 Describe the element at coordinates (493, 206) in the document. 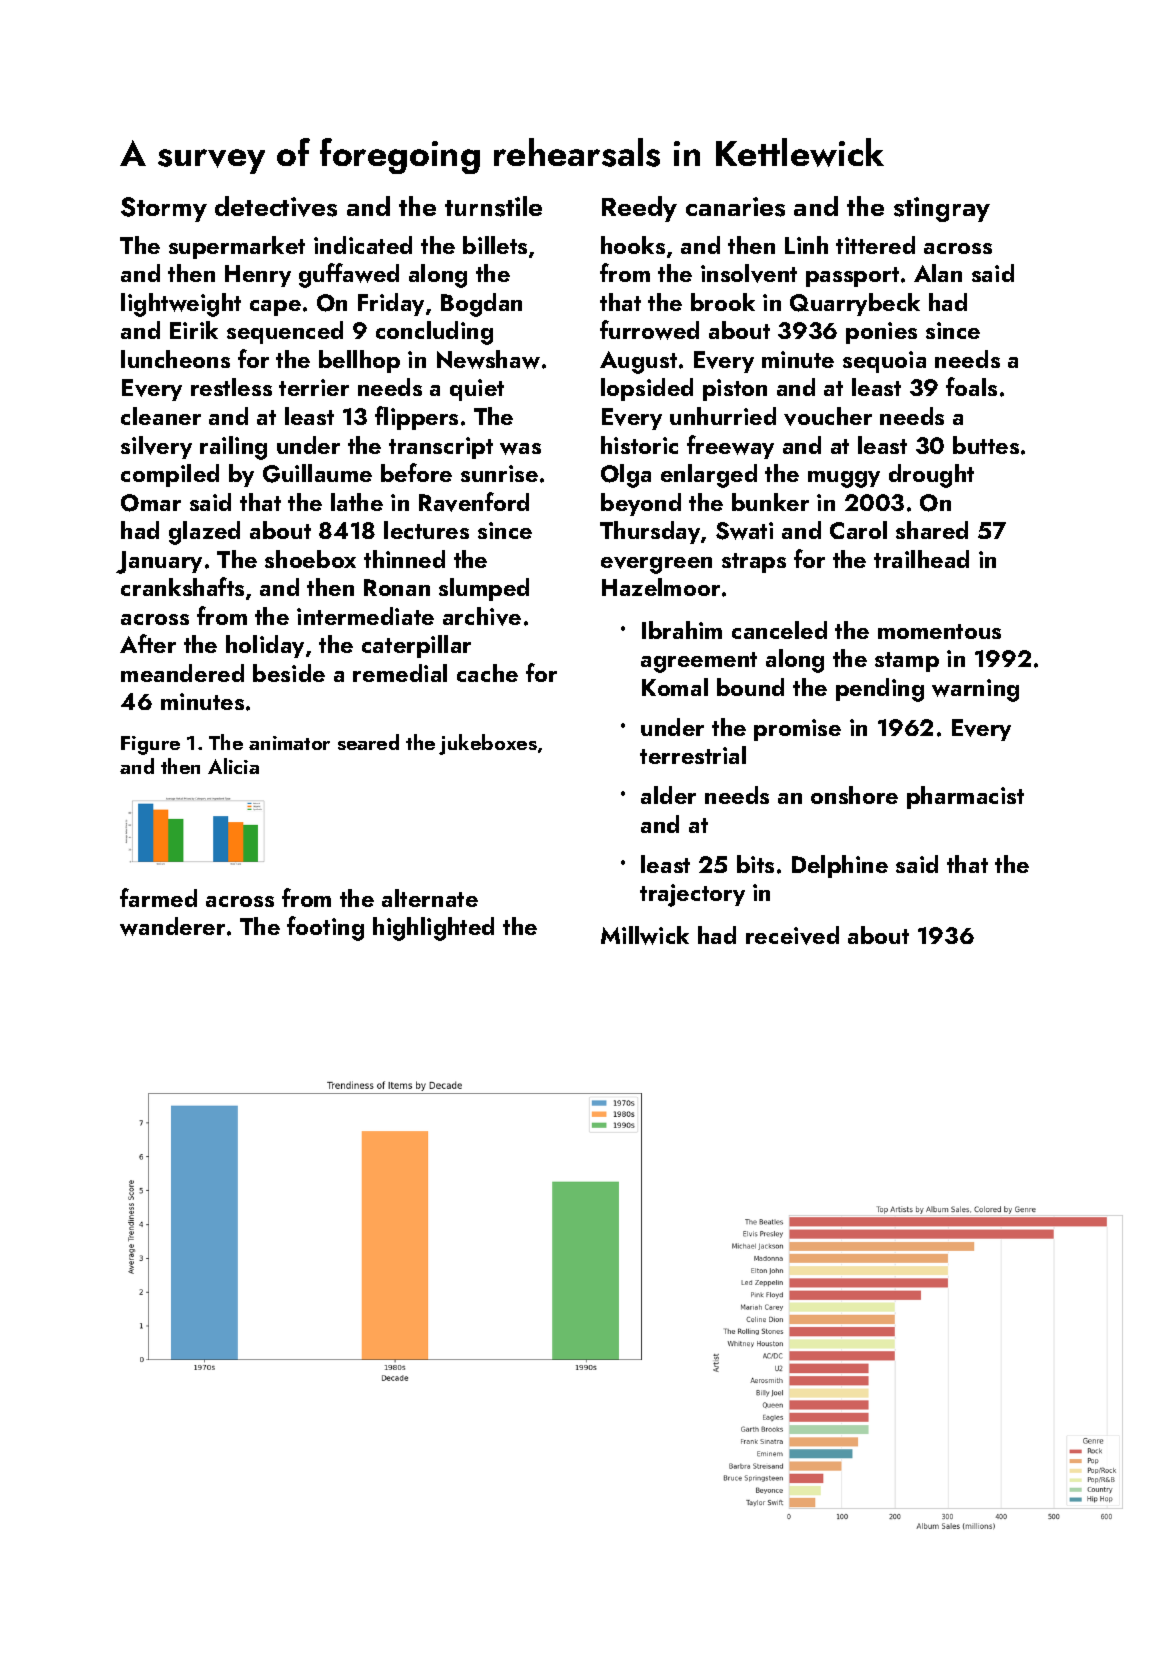

I see `turnstile` at that location.
